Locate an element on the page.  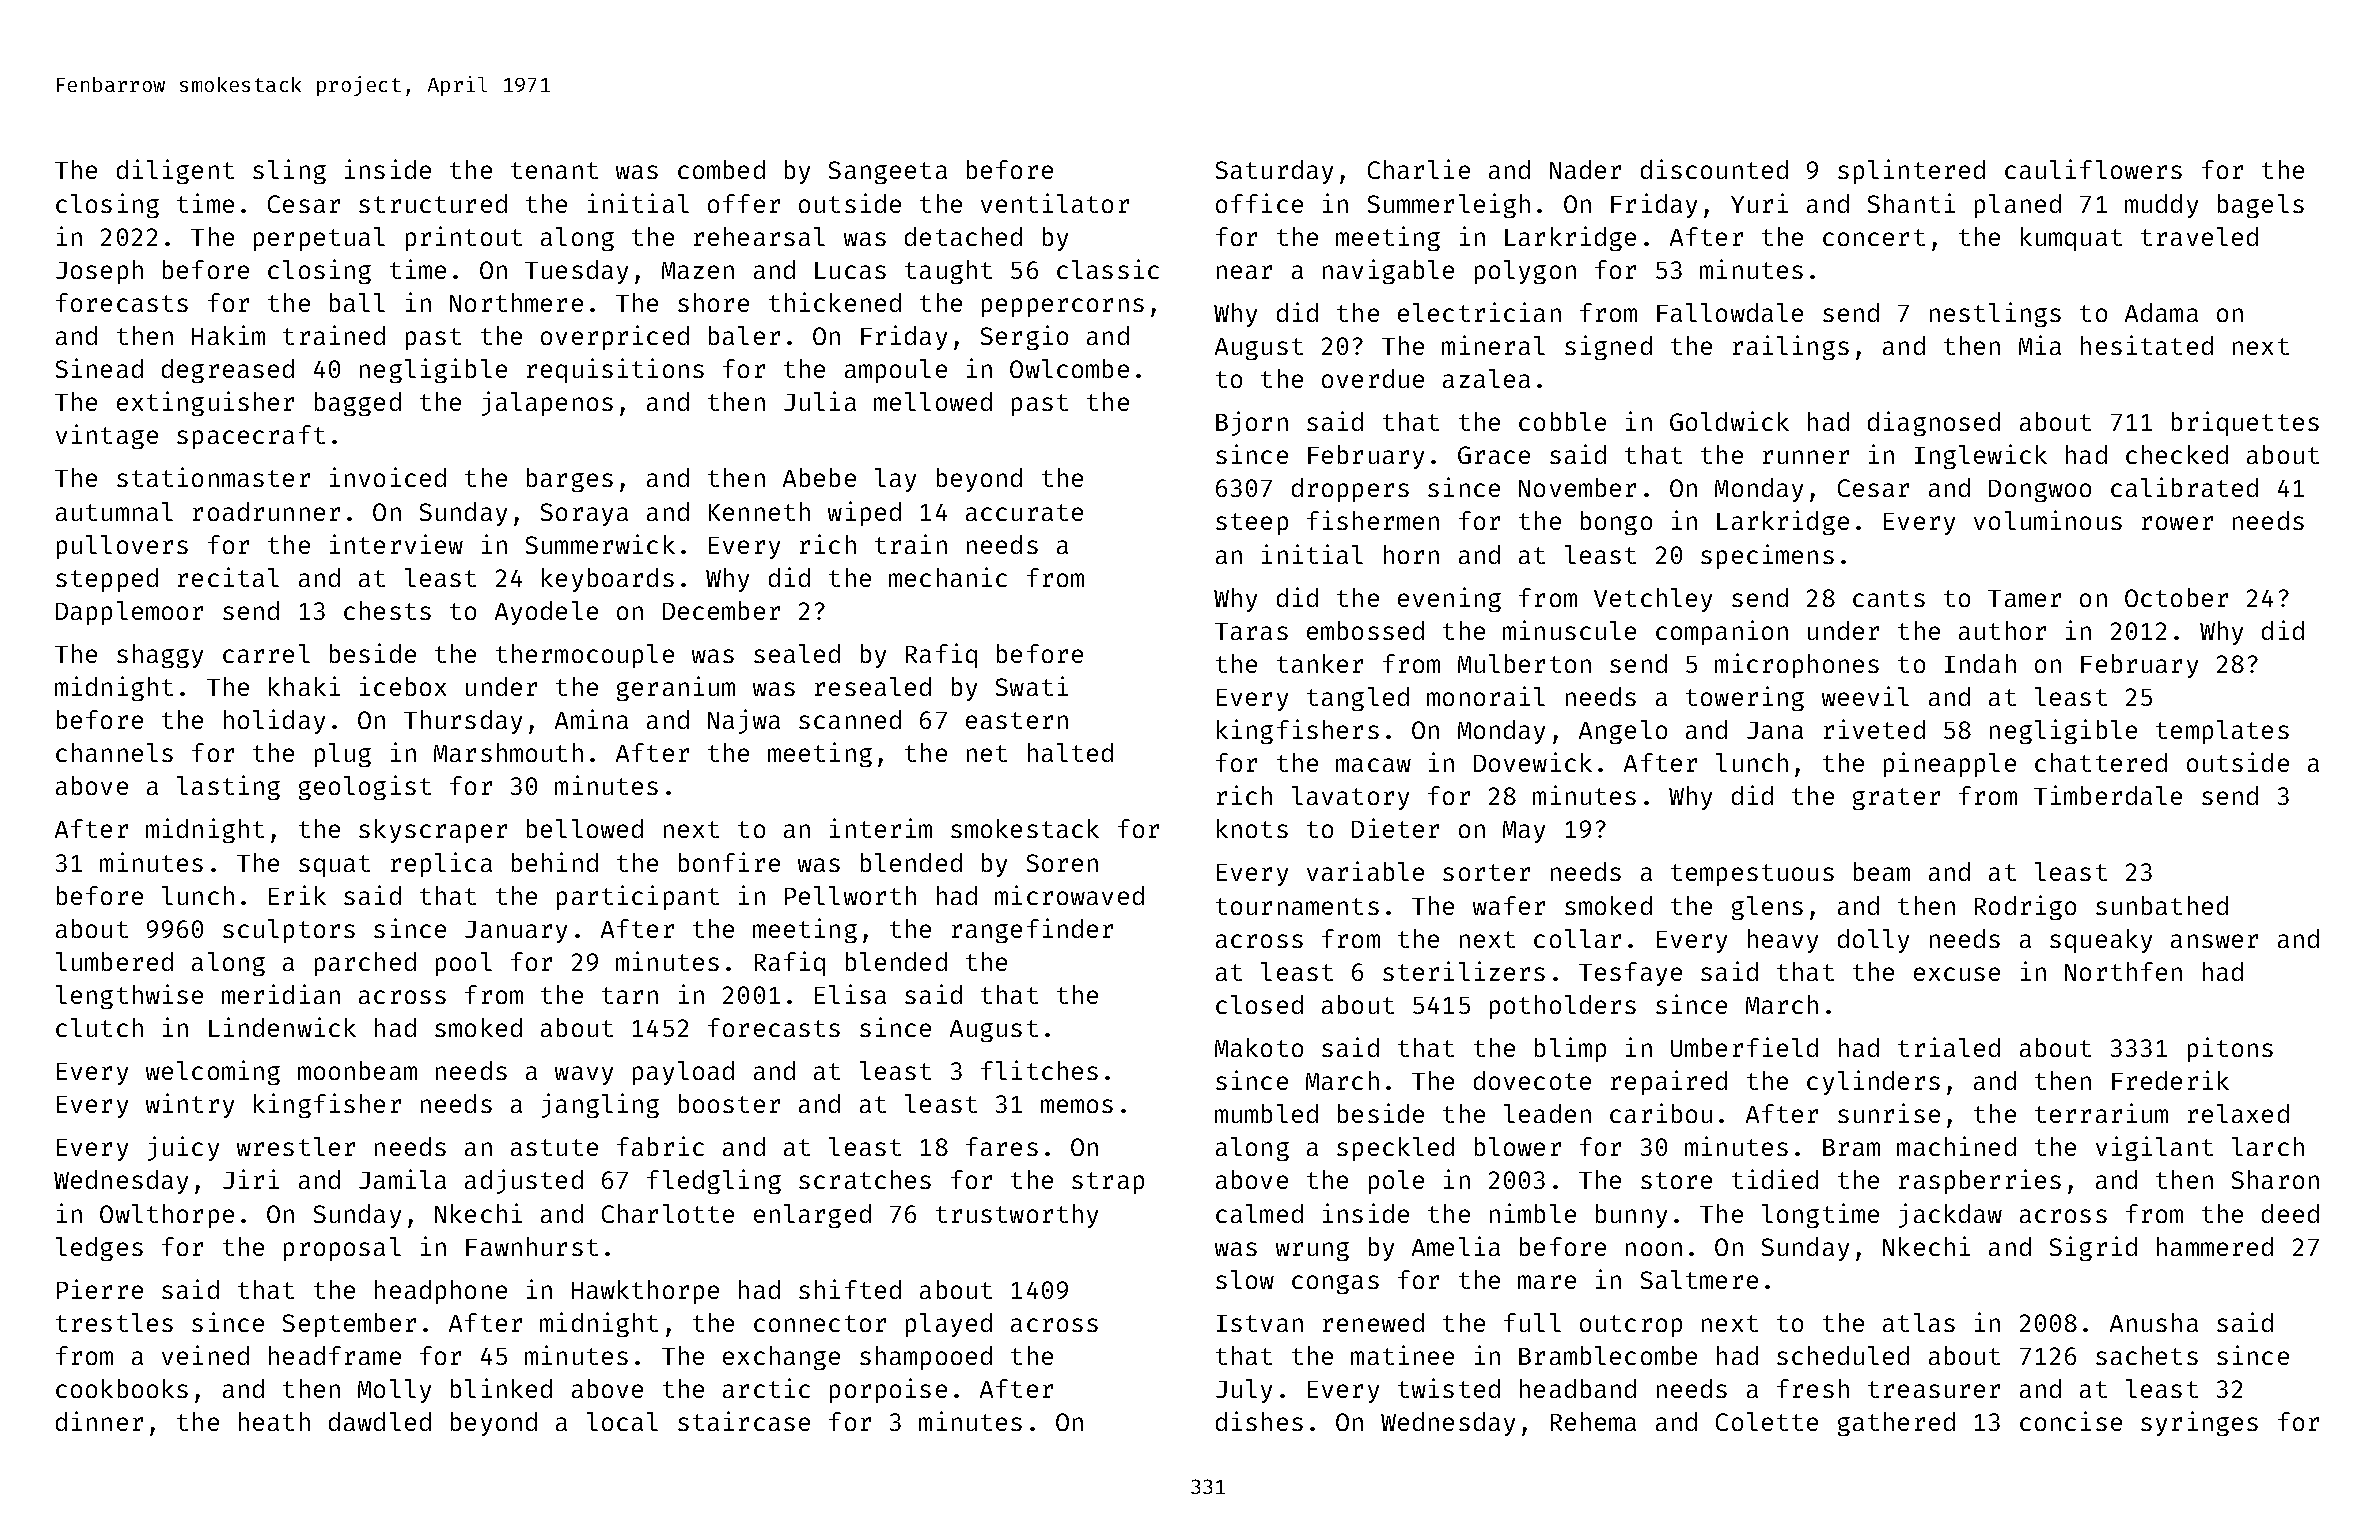
barges is located at coordinates (570, 480).
